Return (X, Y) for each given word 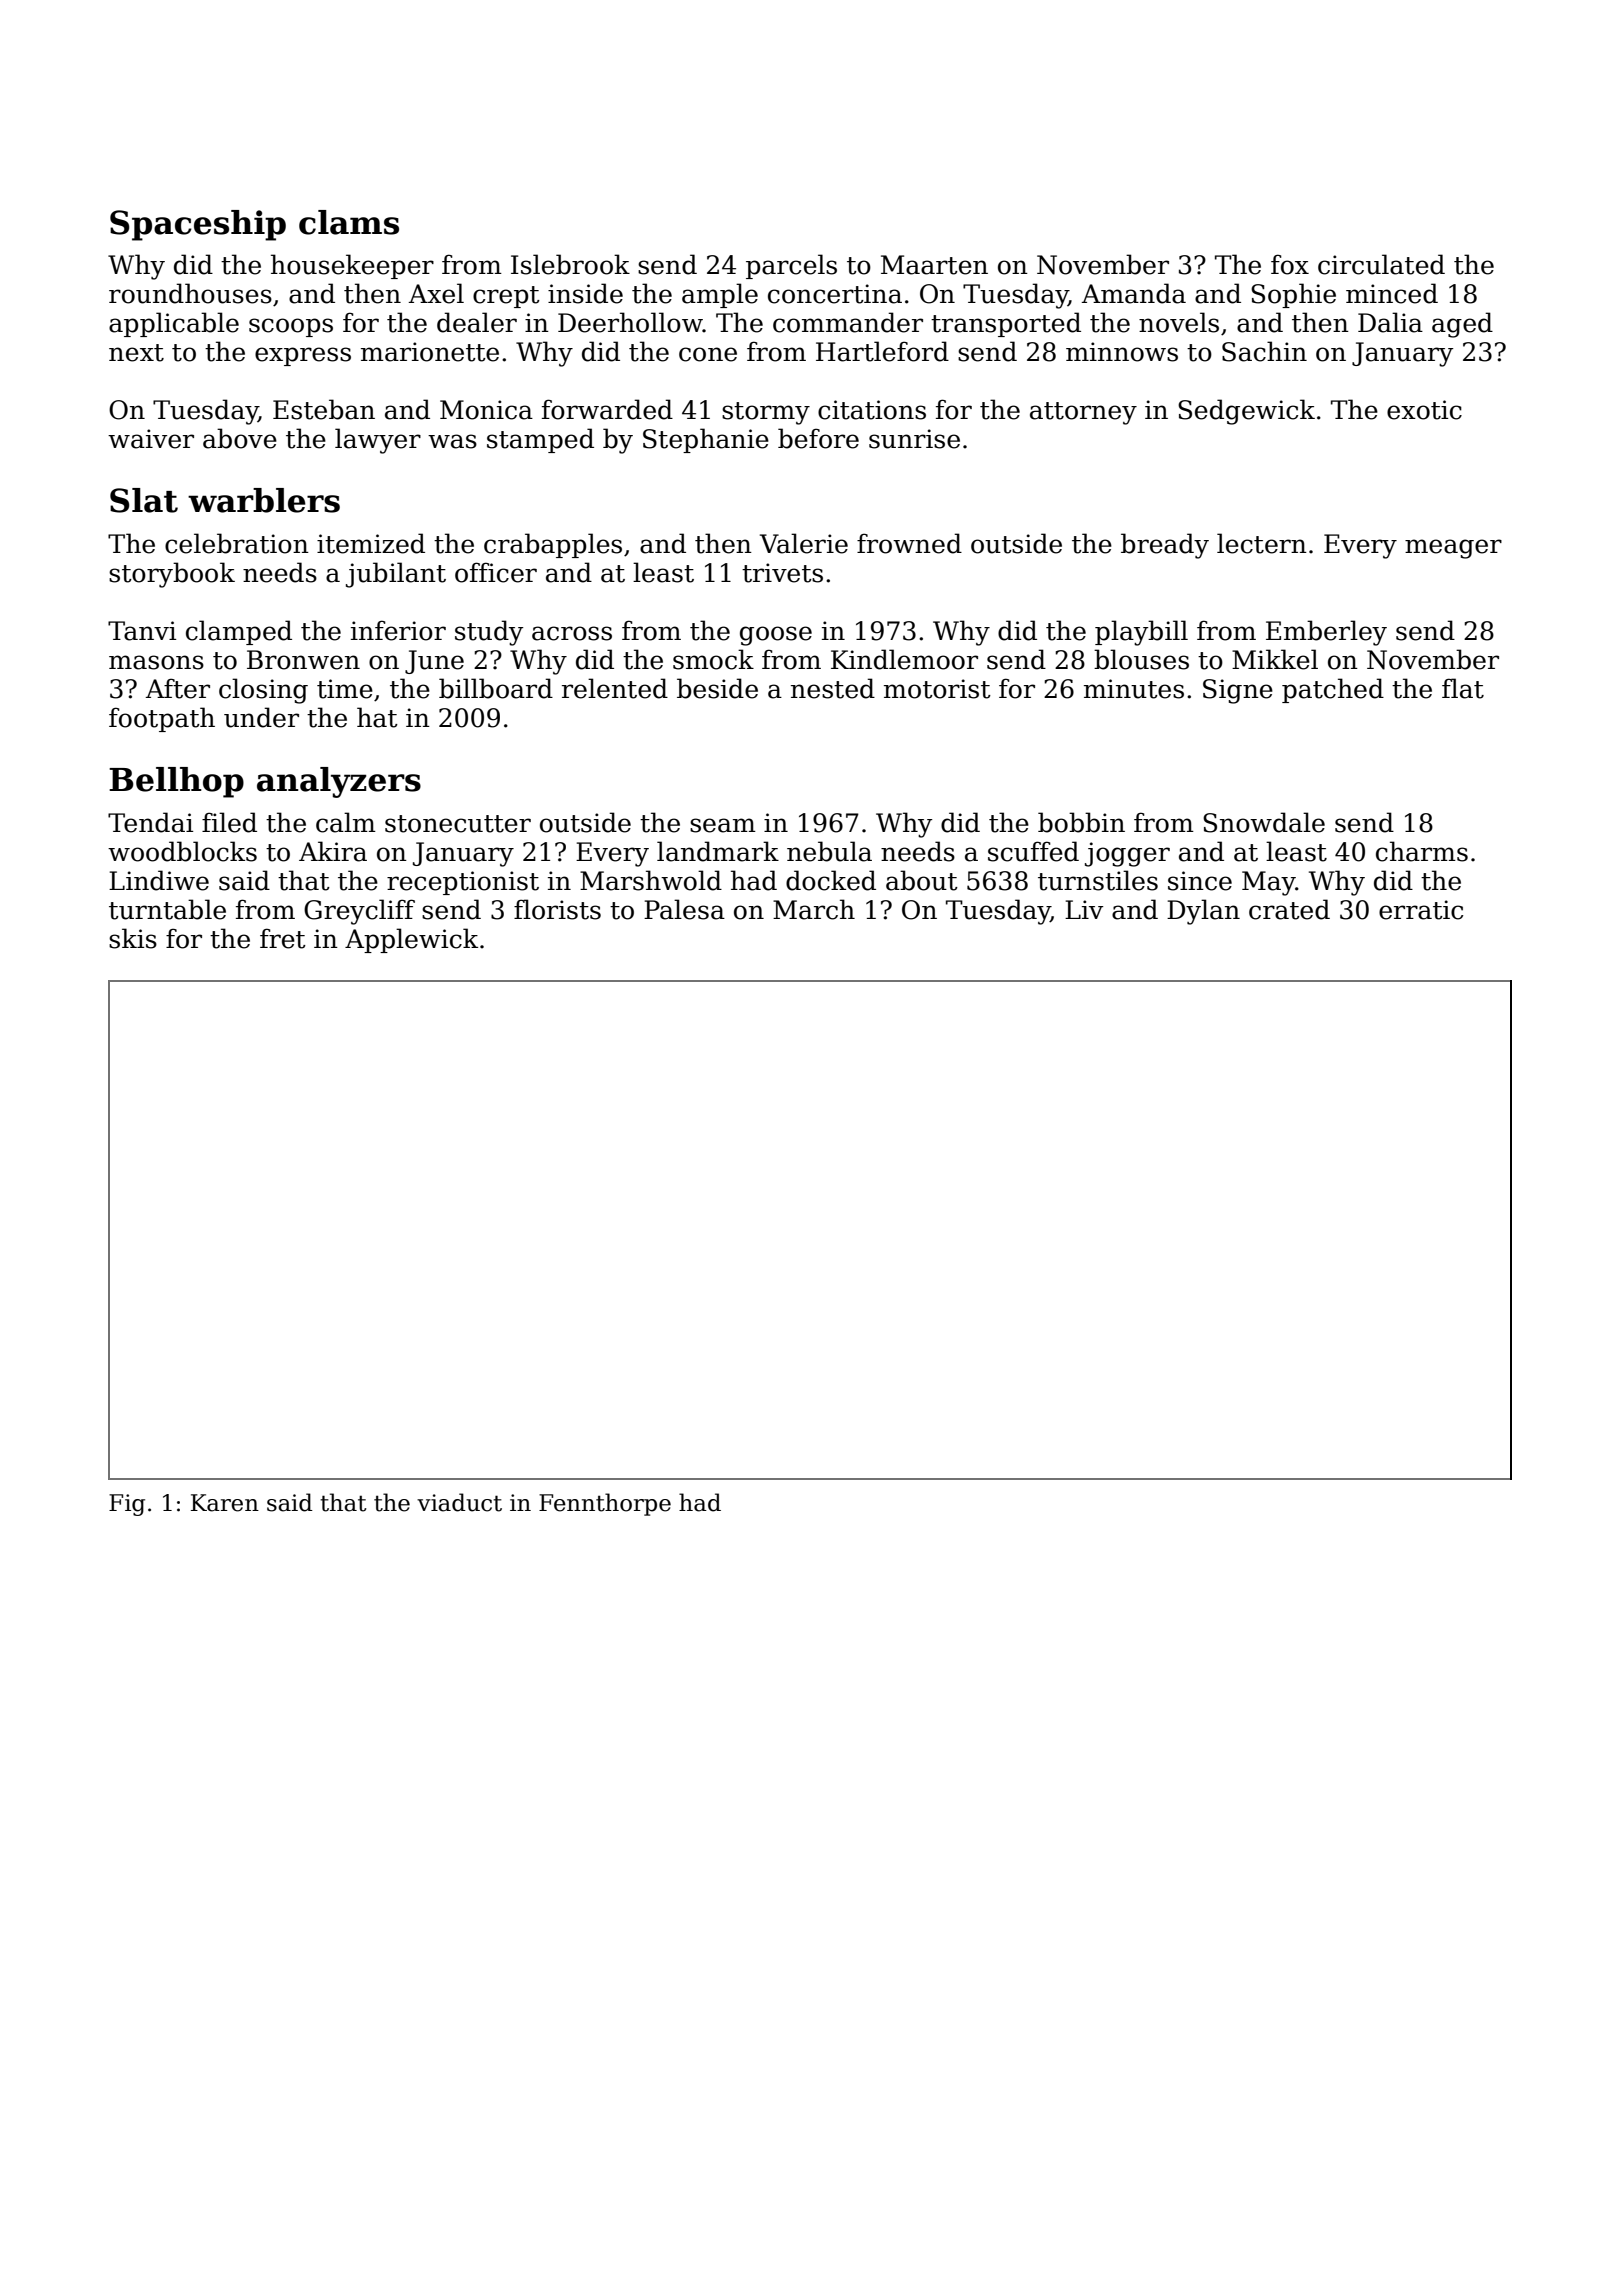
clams (349, 222)
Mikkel (1275, 659)
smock (713, 659)
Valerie (804, 543)
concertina (835, 294)
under (261, 717)
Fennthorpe (605, 1504)
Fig (127, 1505)
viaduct (459, 1502)
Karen (225, 1503)
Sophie (1293, 295)
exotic (1424, 410)
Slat (144, 500)
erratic (1421, 910)
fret (283, 938)
